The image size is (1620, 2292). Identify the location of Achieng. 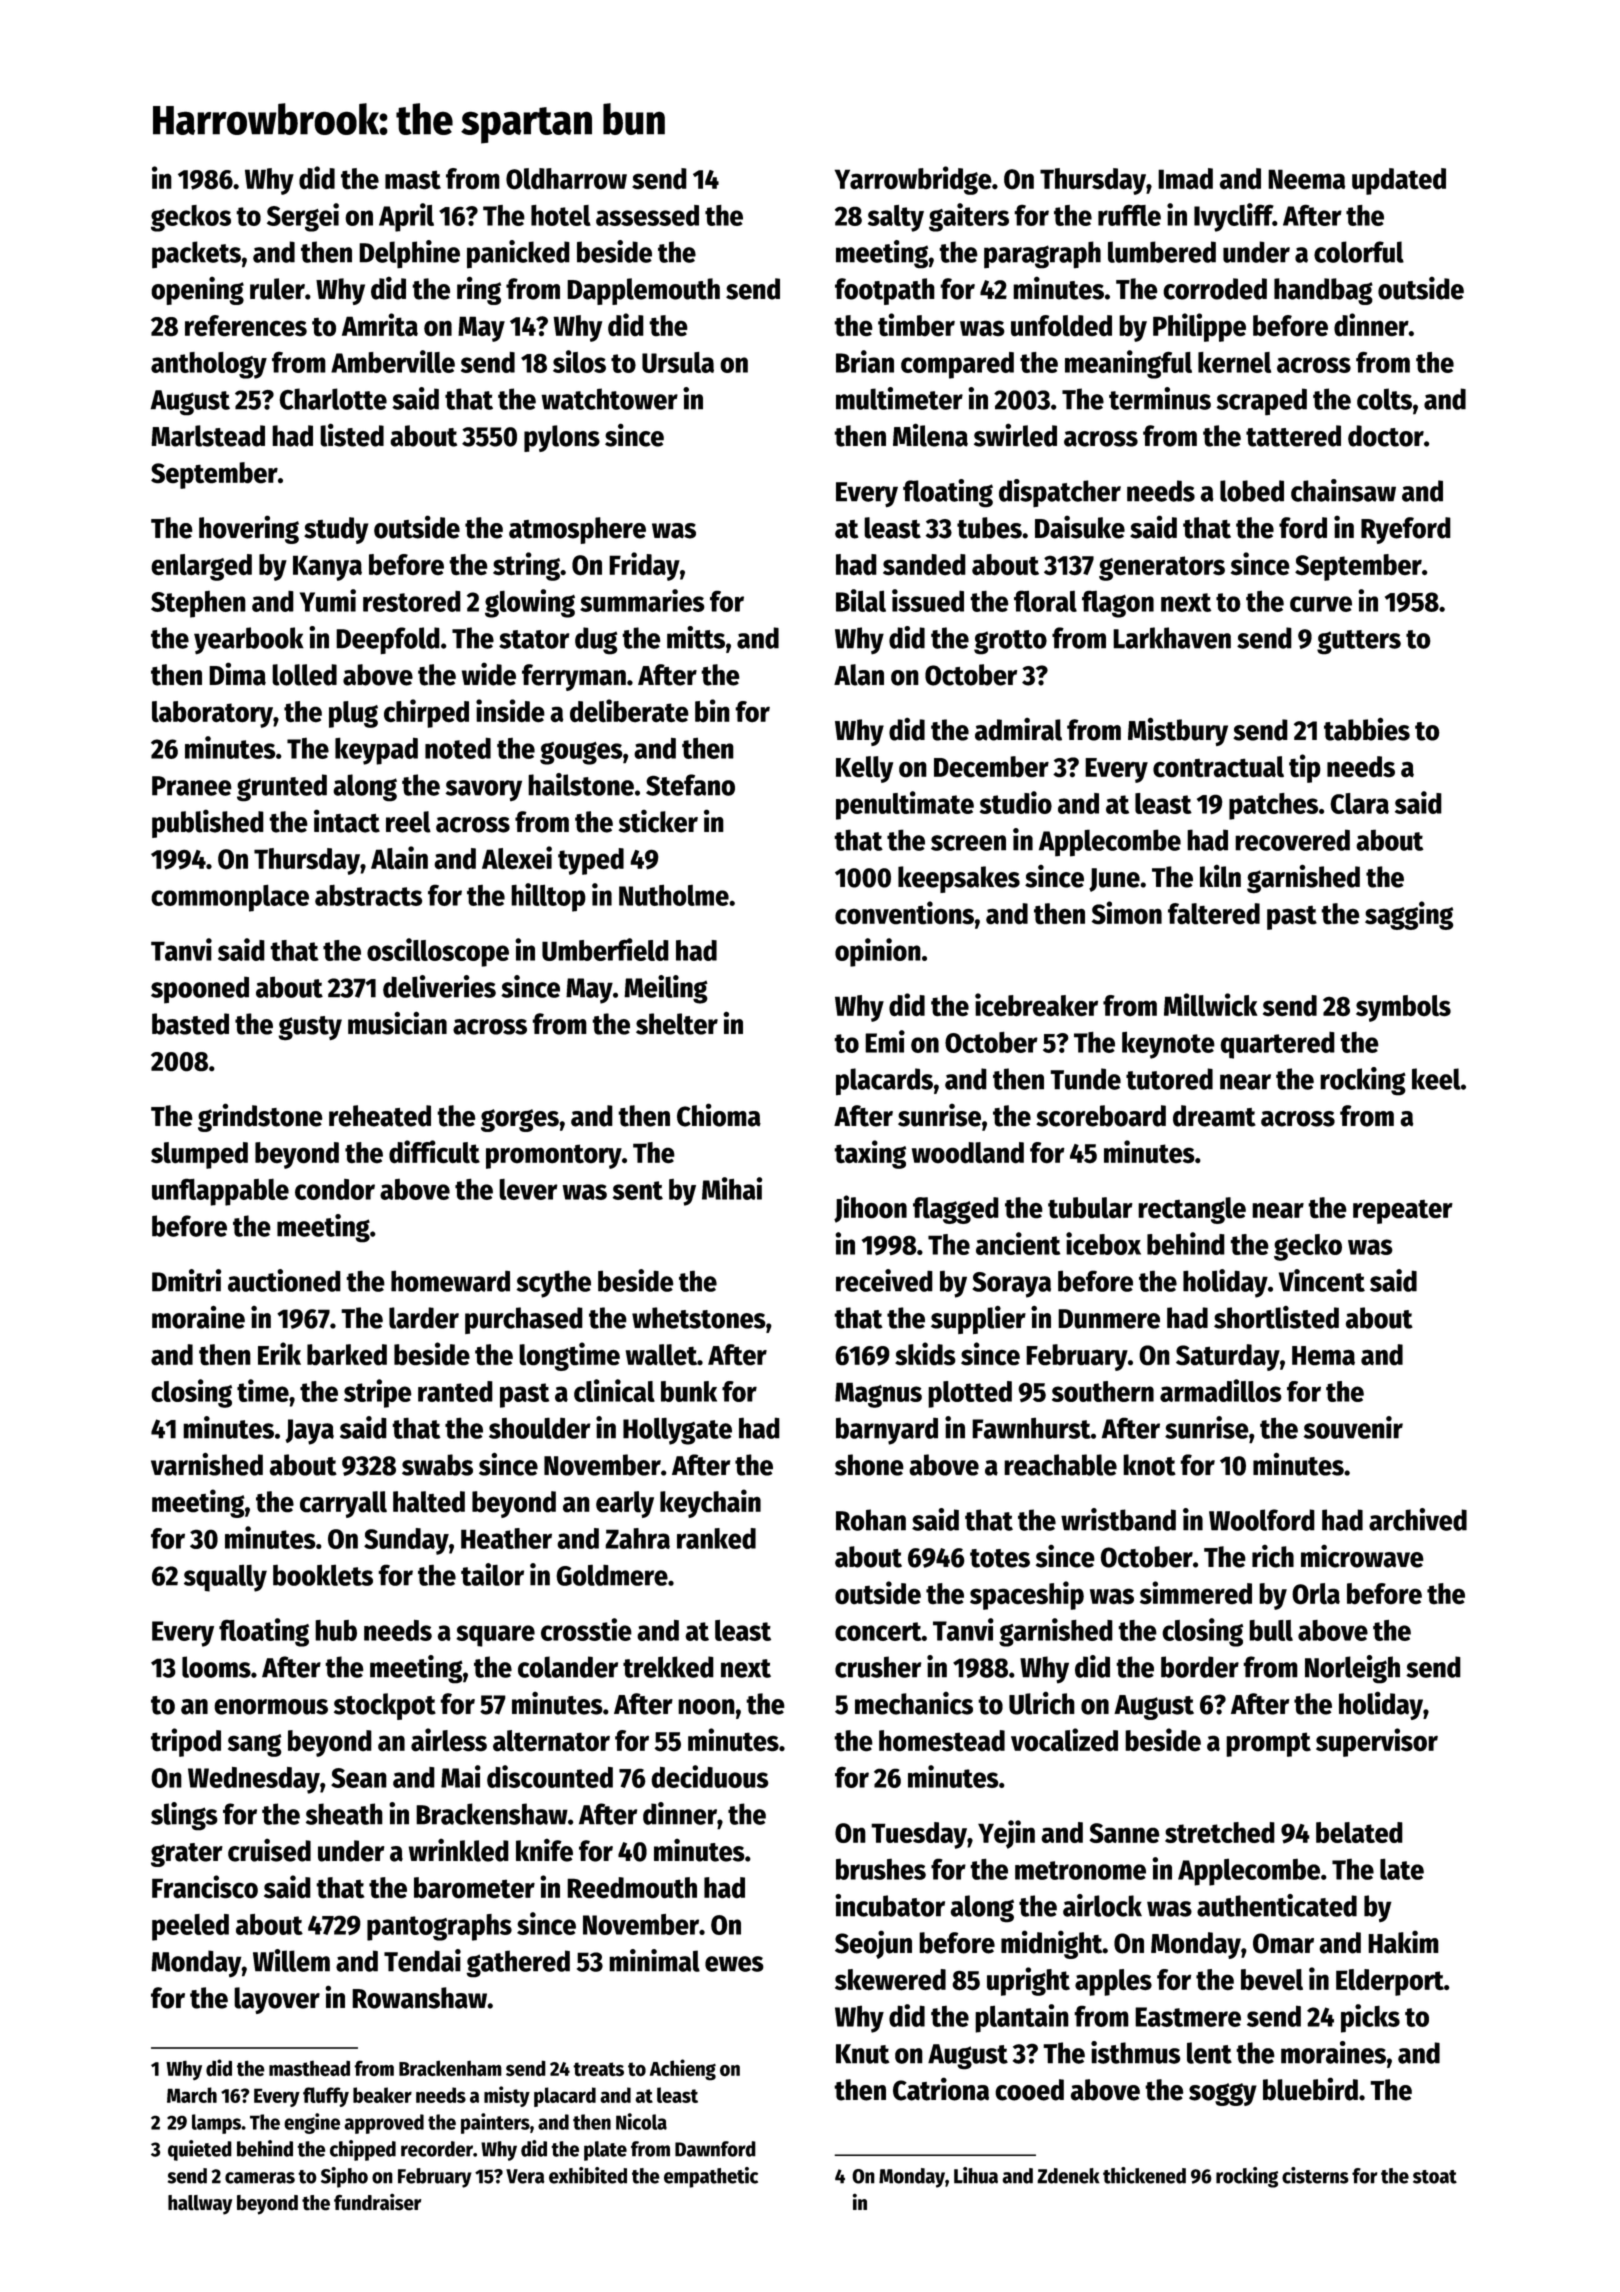
(683, 2070).
